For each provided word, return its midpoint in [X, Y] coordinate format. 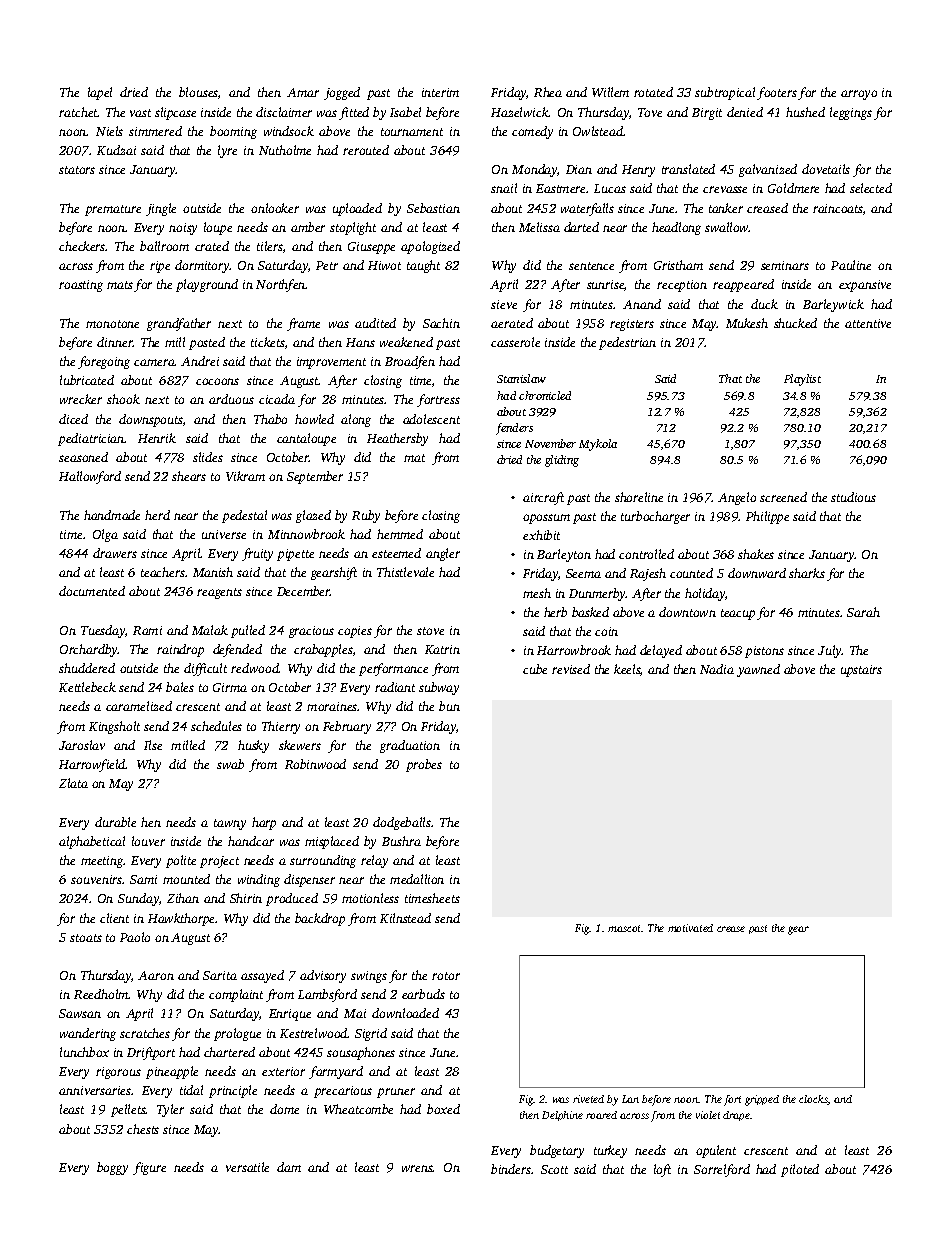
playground [207, 285]
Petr [327, 265]
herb [555, 612]
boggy [112, 1168]
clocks [813, 1100]
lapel [100, 93]
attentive [868, 323]
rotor [446, 976]
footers [777, 93]
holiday [705, 594]
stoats [86, 938]
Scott [554, 1169]
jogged [342, 93]
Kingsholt [114, 727]
